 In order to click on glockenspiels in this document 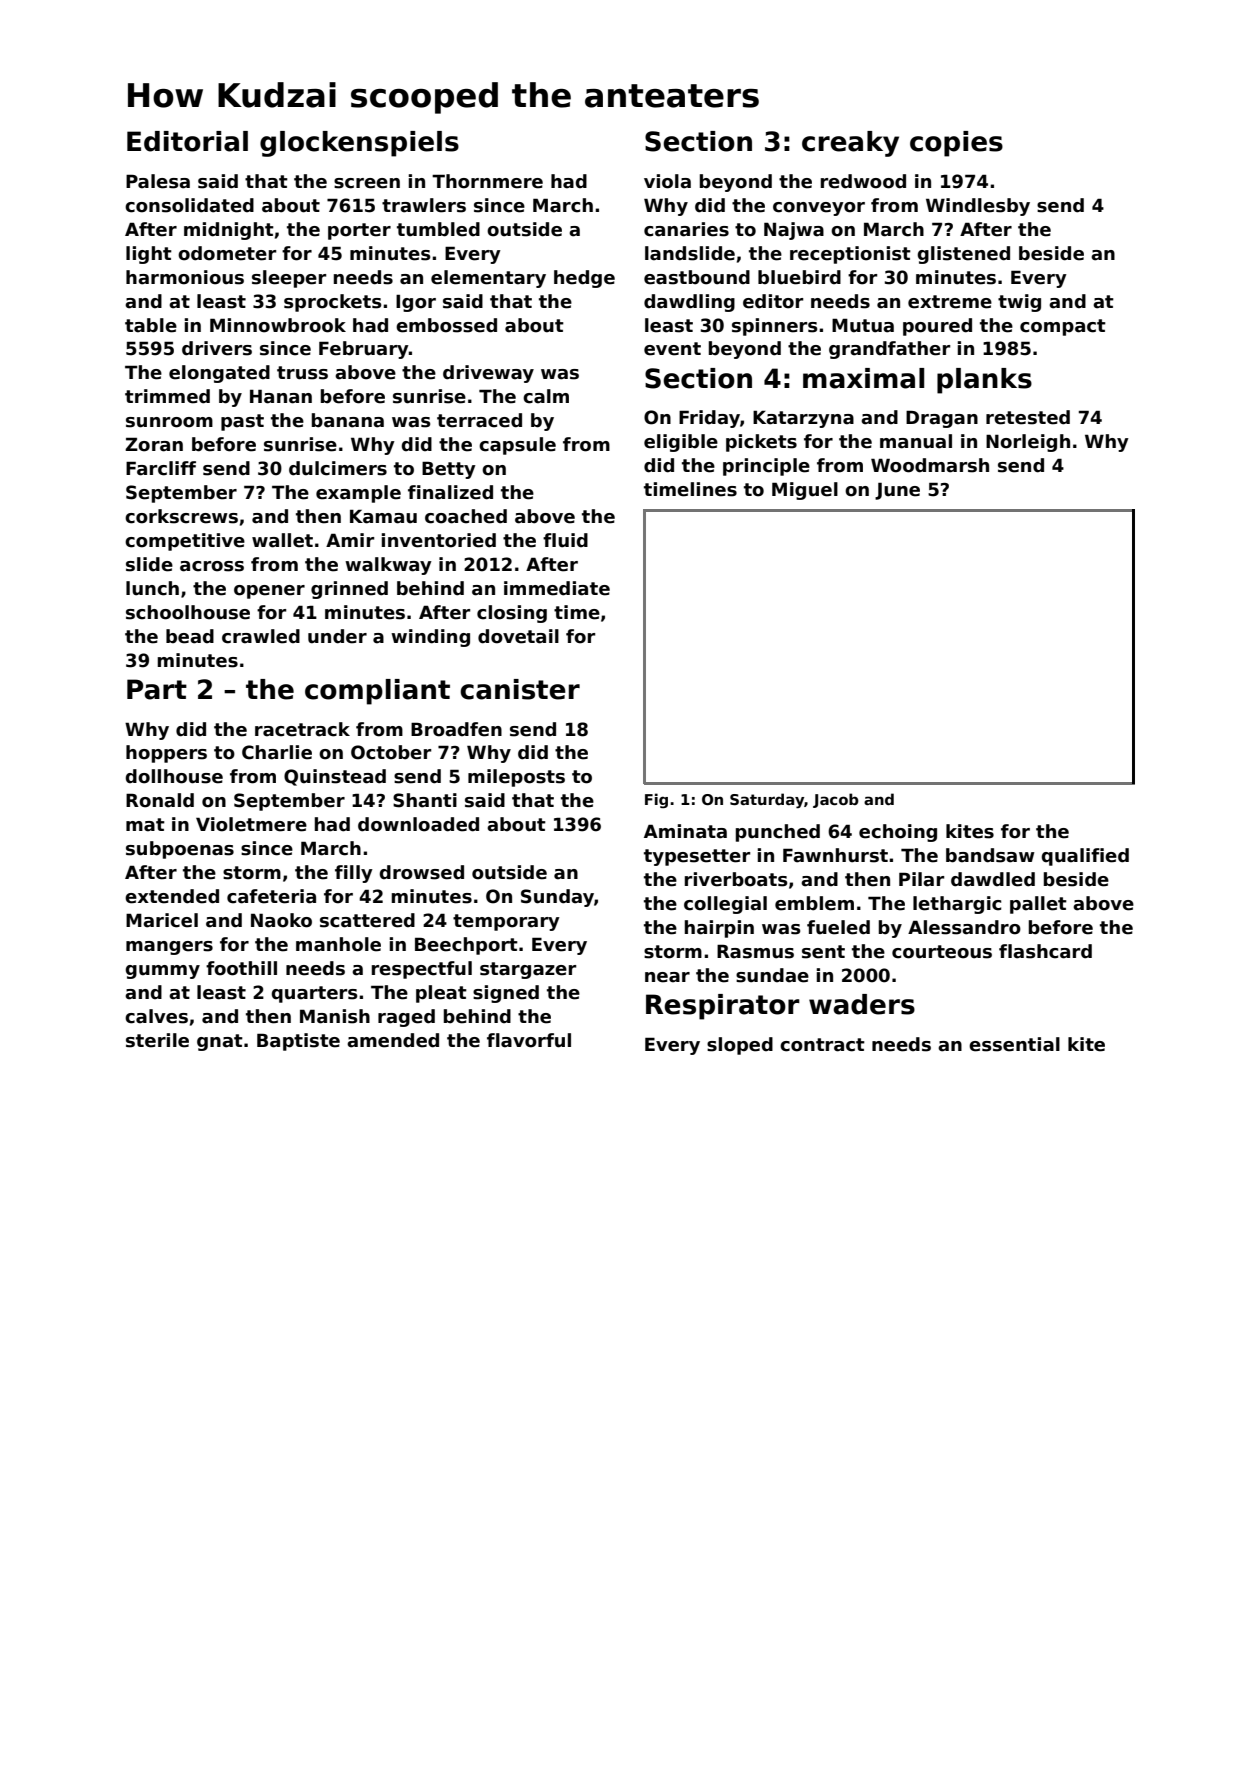, I will do `click(359, 144)`.
